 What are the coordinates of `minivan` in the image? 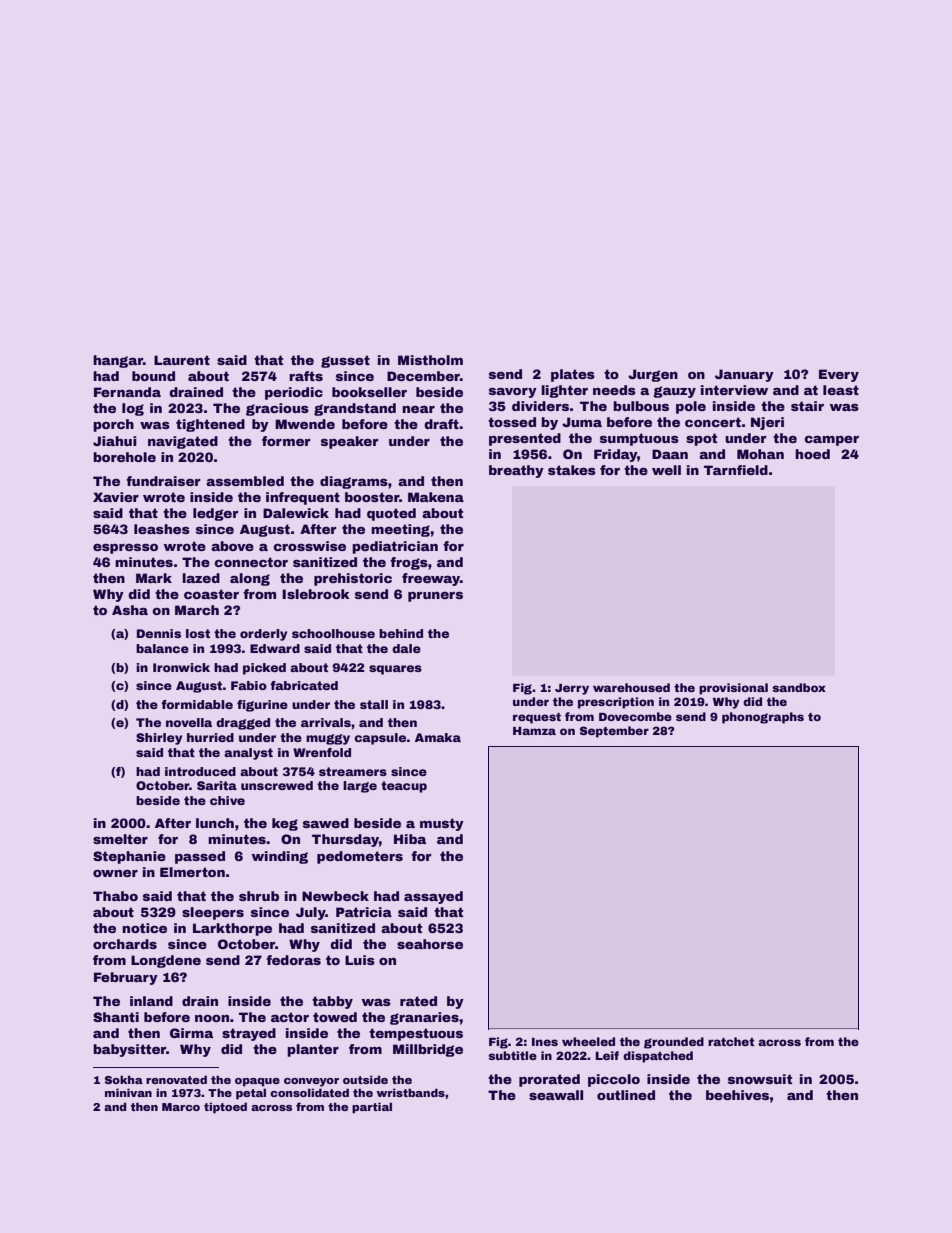 It's located at (128, 1092).
